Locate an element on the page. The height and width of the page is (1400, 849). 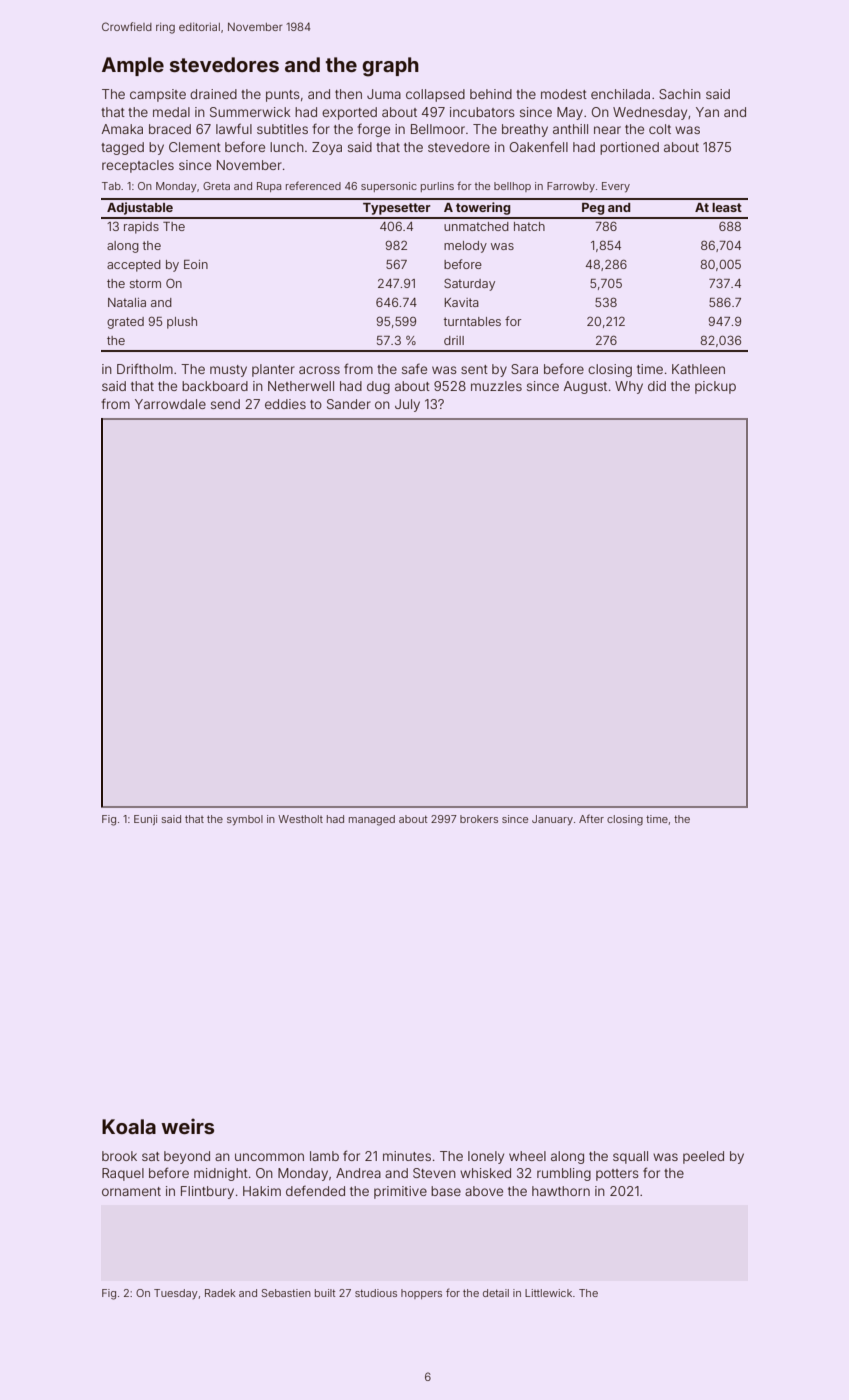
Flintbury is located at coordinates (207, 1192).
